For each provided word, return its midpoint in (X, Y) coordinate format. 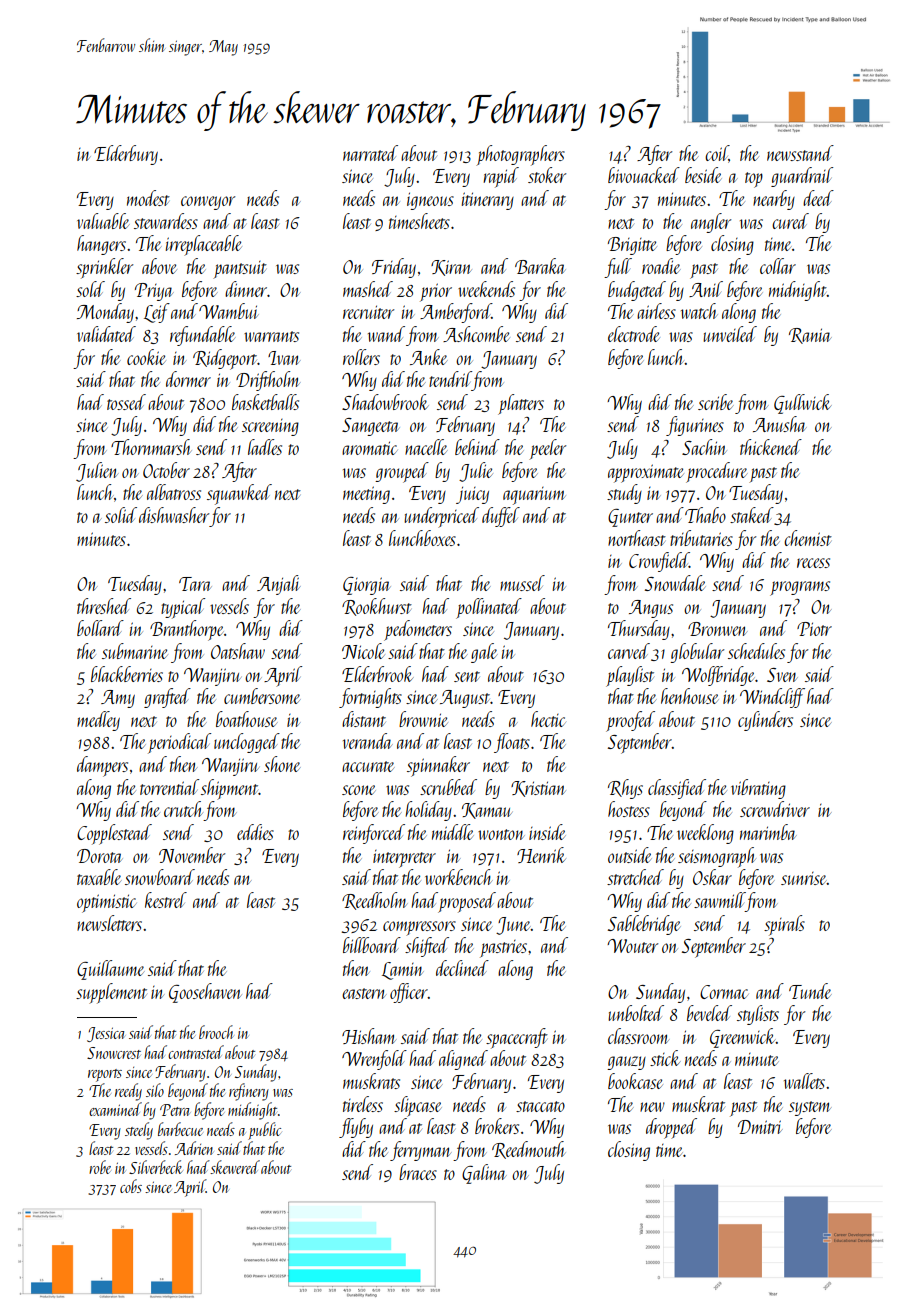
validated (106, 334)
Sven (782, 675)
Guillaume (110, 970)
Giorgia (367, 586)
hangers (101, 245)
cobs (131, 1186)
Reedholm (375, 901)
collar (778, 266)
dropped (671, 1128)
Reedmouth (529, 1150)
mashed (368, 289)
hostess (629, 809)
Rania (810, 336)
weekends (486, 289)
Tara (195, 584)
